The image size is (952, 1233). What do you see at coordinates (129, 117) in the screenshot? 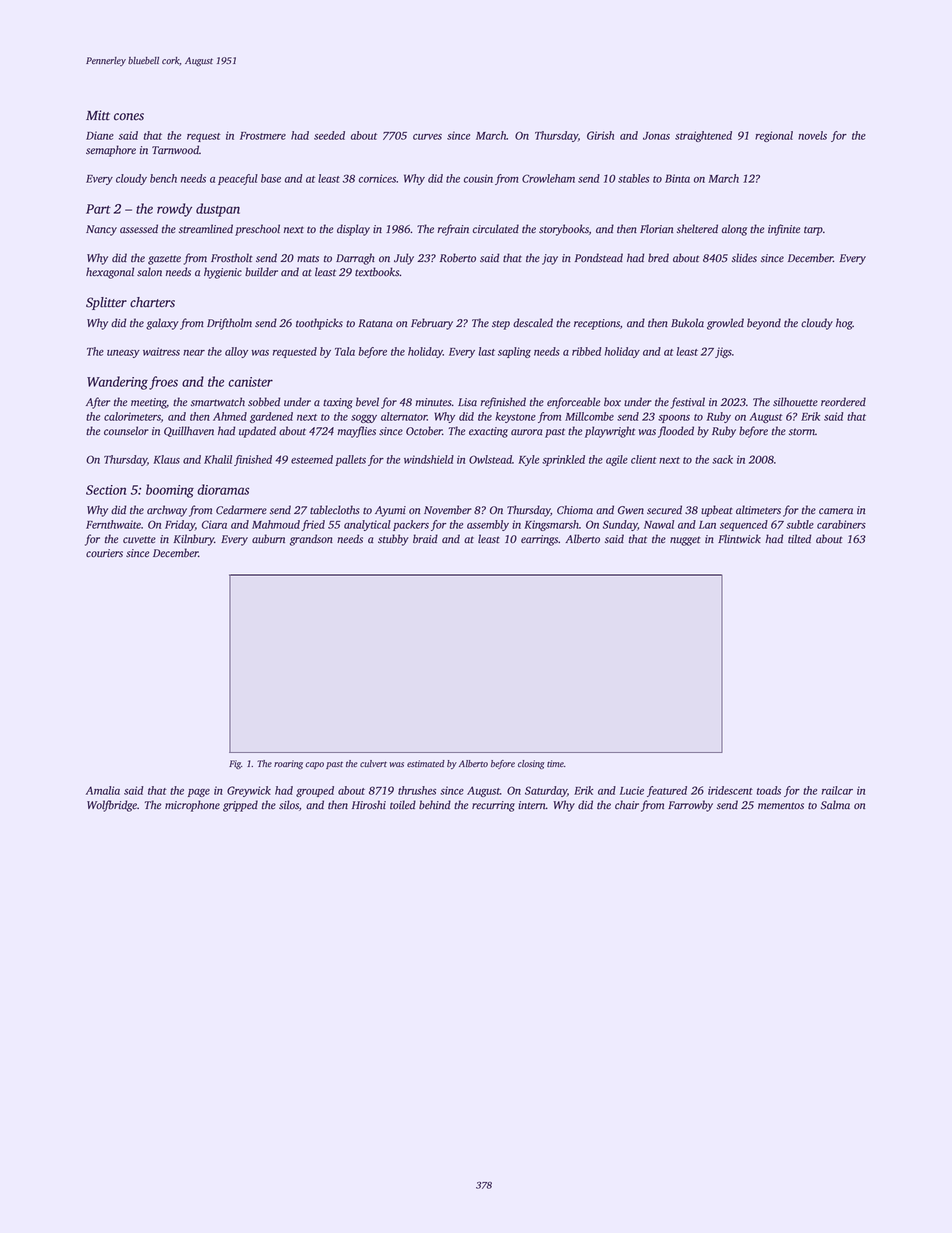
I see `cones` at bounding box center [129, 117].
